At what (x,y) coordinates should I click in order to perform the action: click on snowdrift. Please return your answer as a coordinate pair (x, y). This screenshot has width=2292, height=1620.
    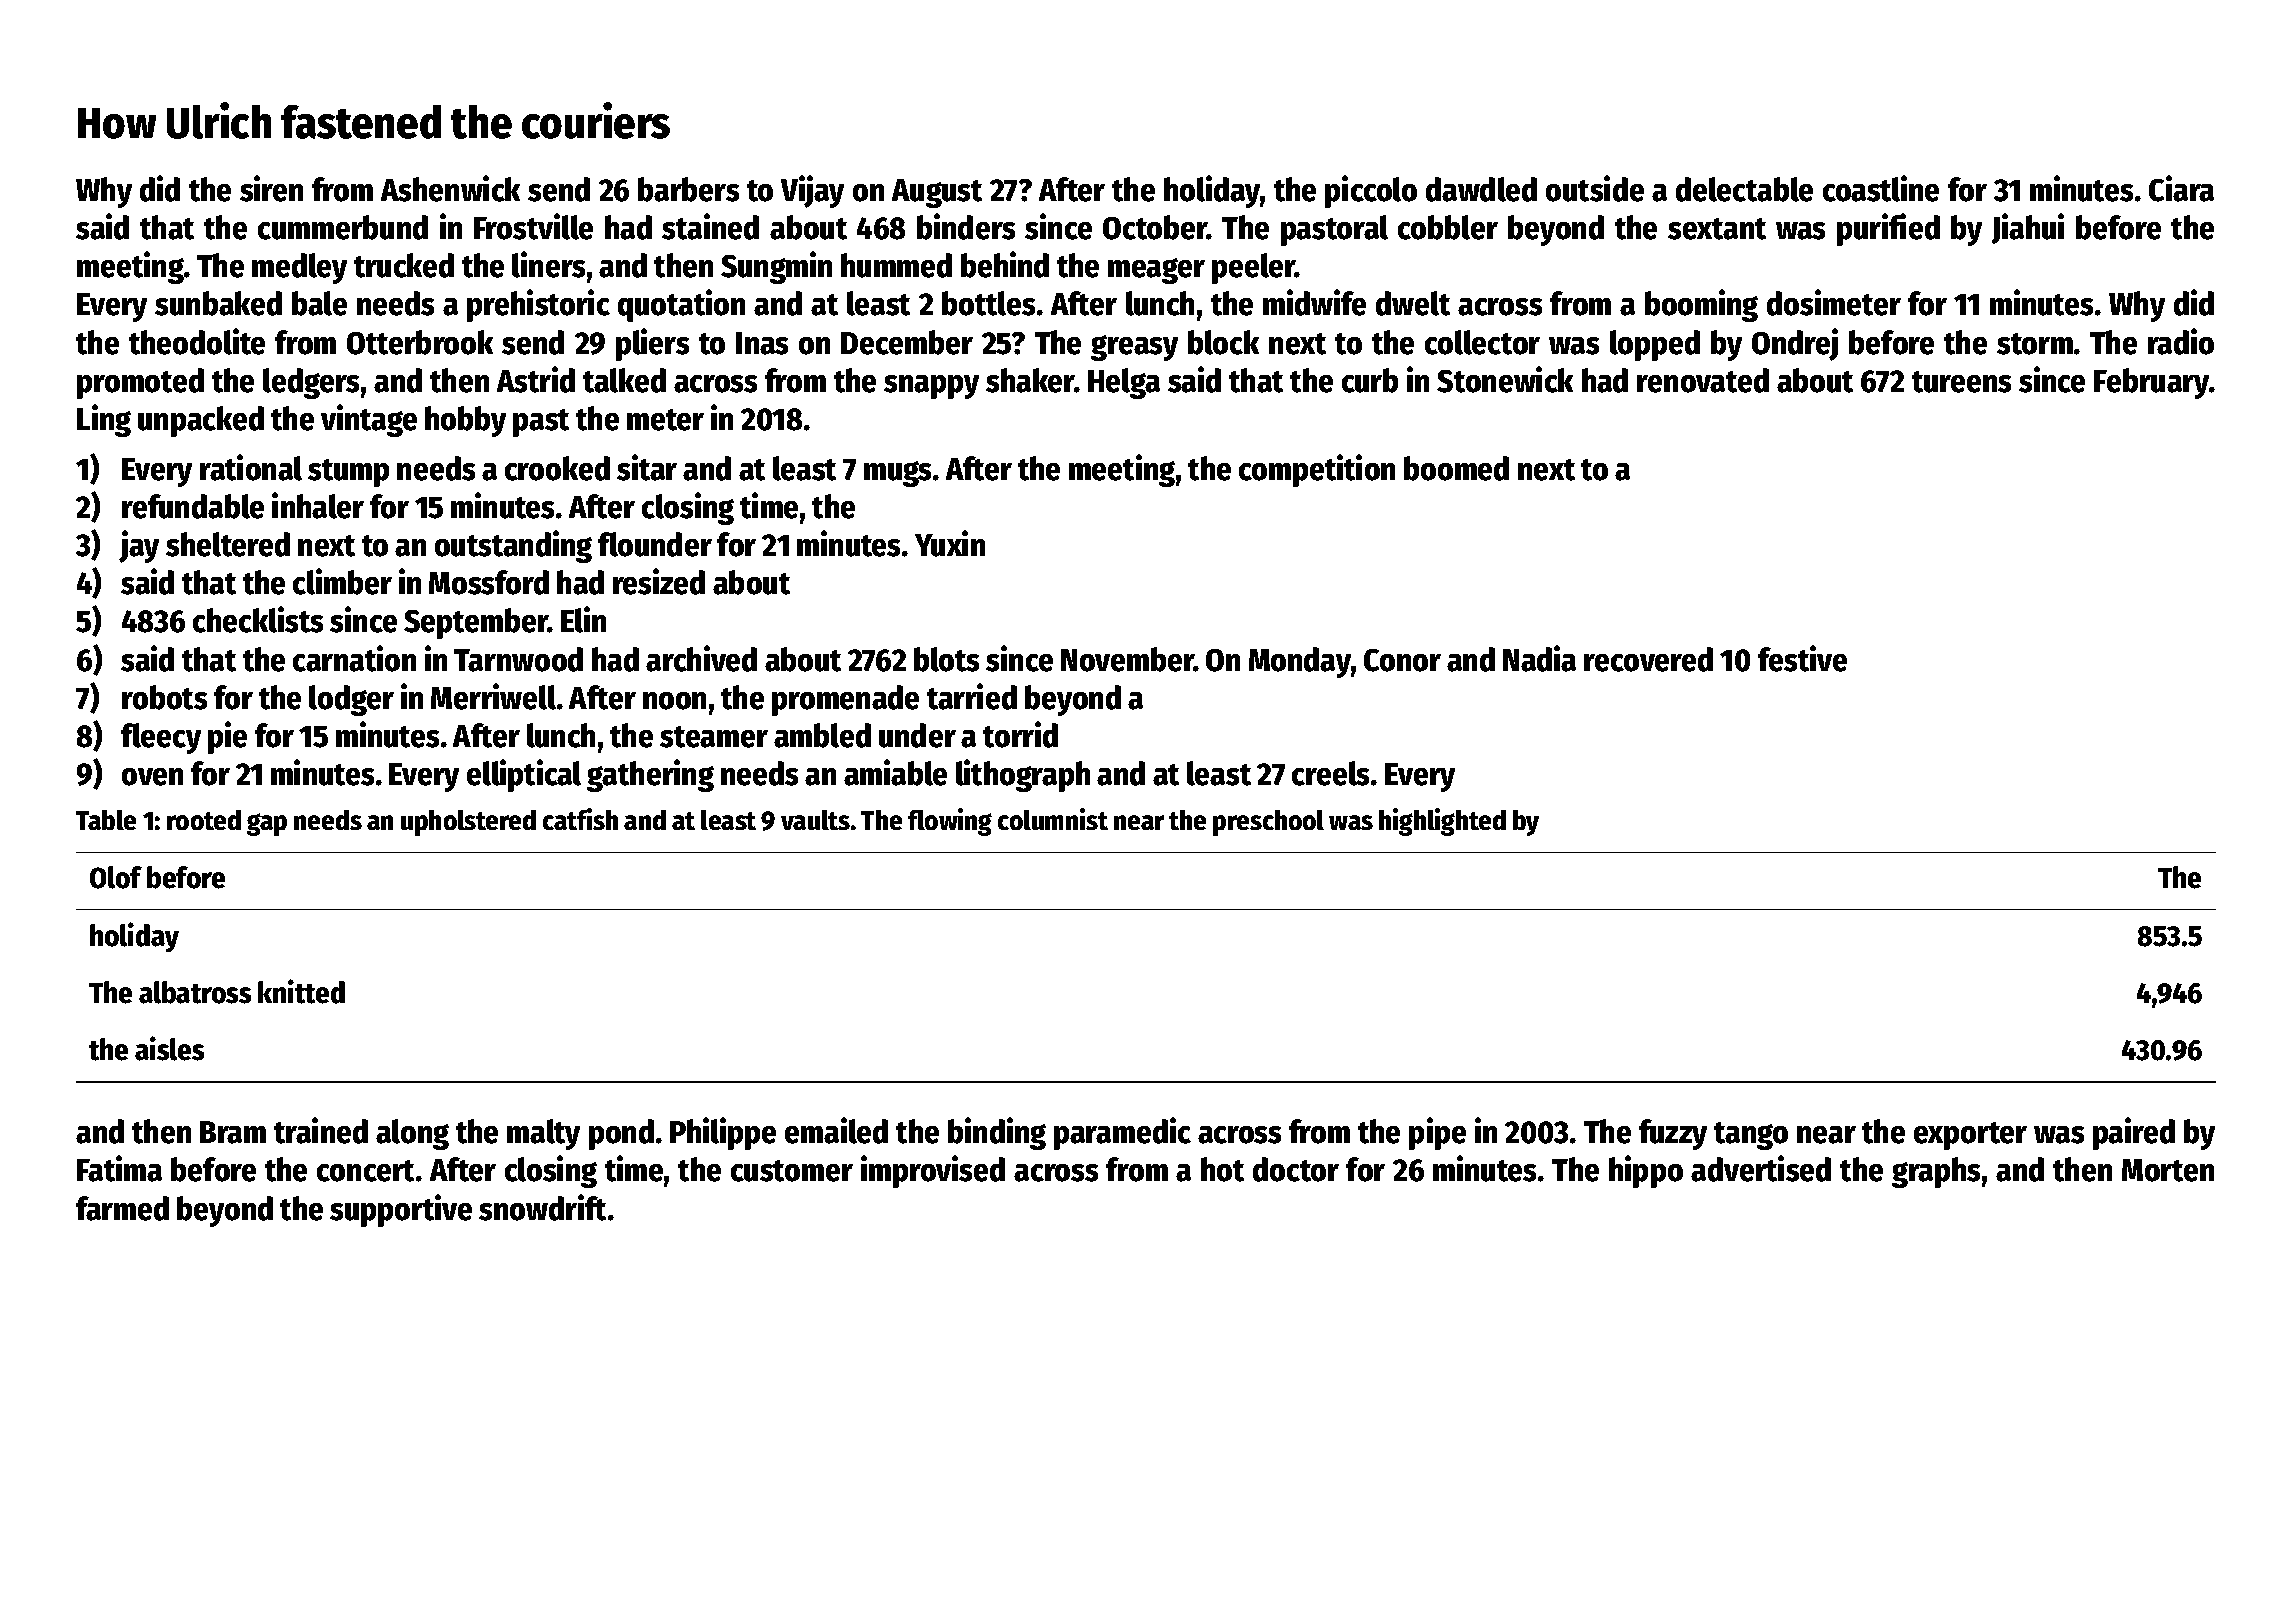
    Looking at the image, I should click on (542, 1207).
